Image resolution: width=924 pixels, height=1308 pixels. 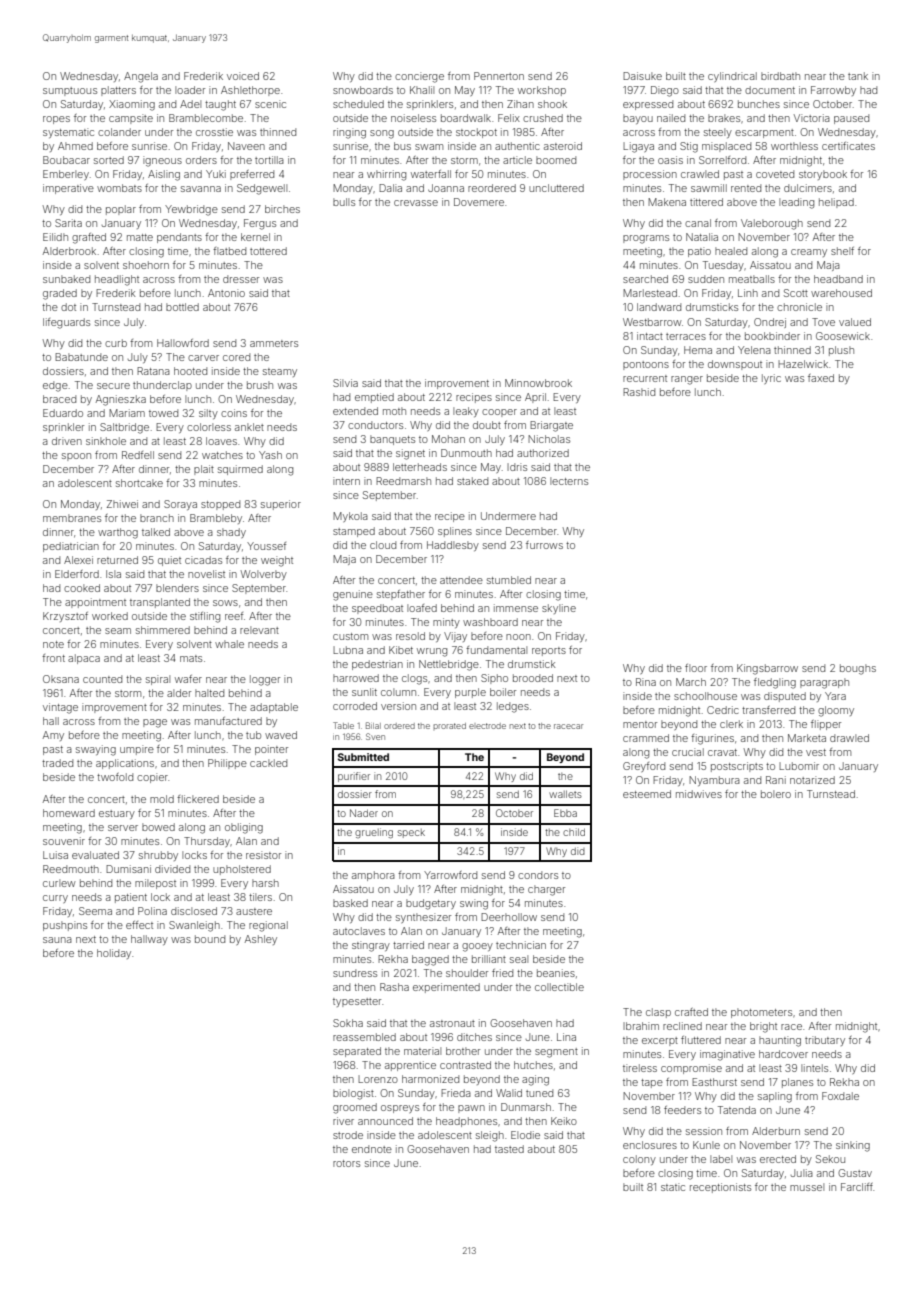 I want to click on Minnowbrook, so click(x=538, y=383).
